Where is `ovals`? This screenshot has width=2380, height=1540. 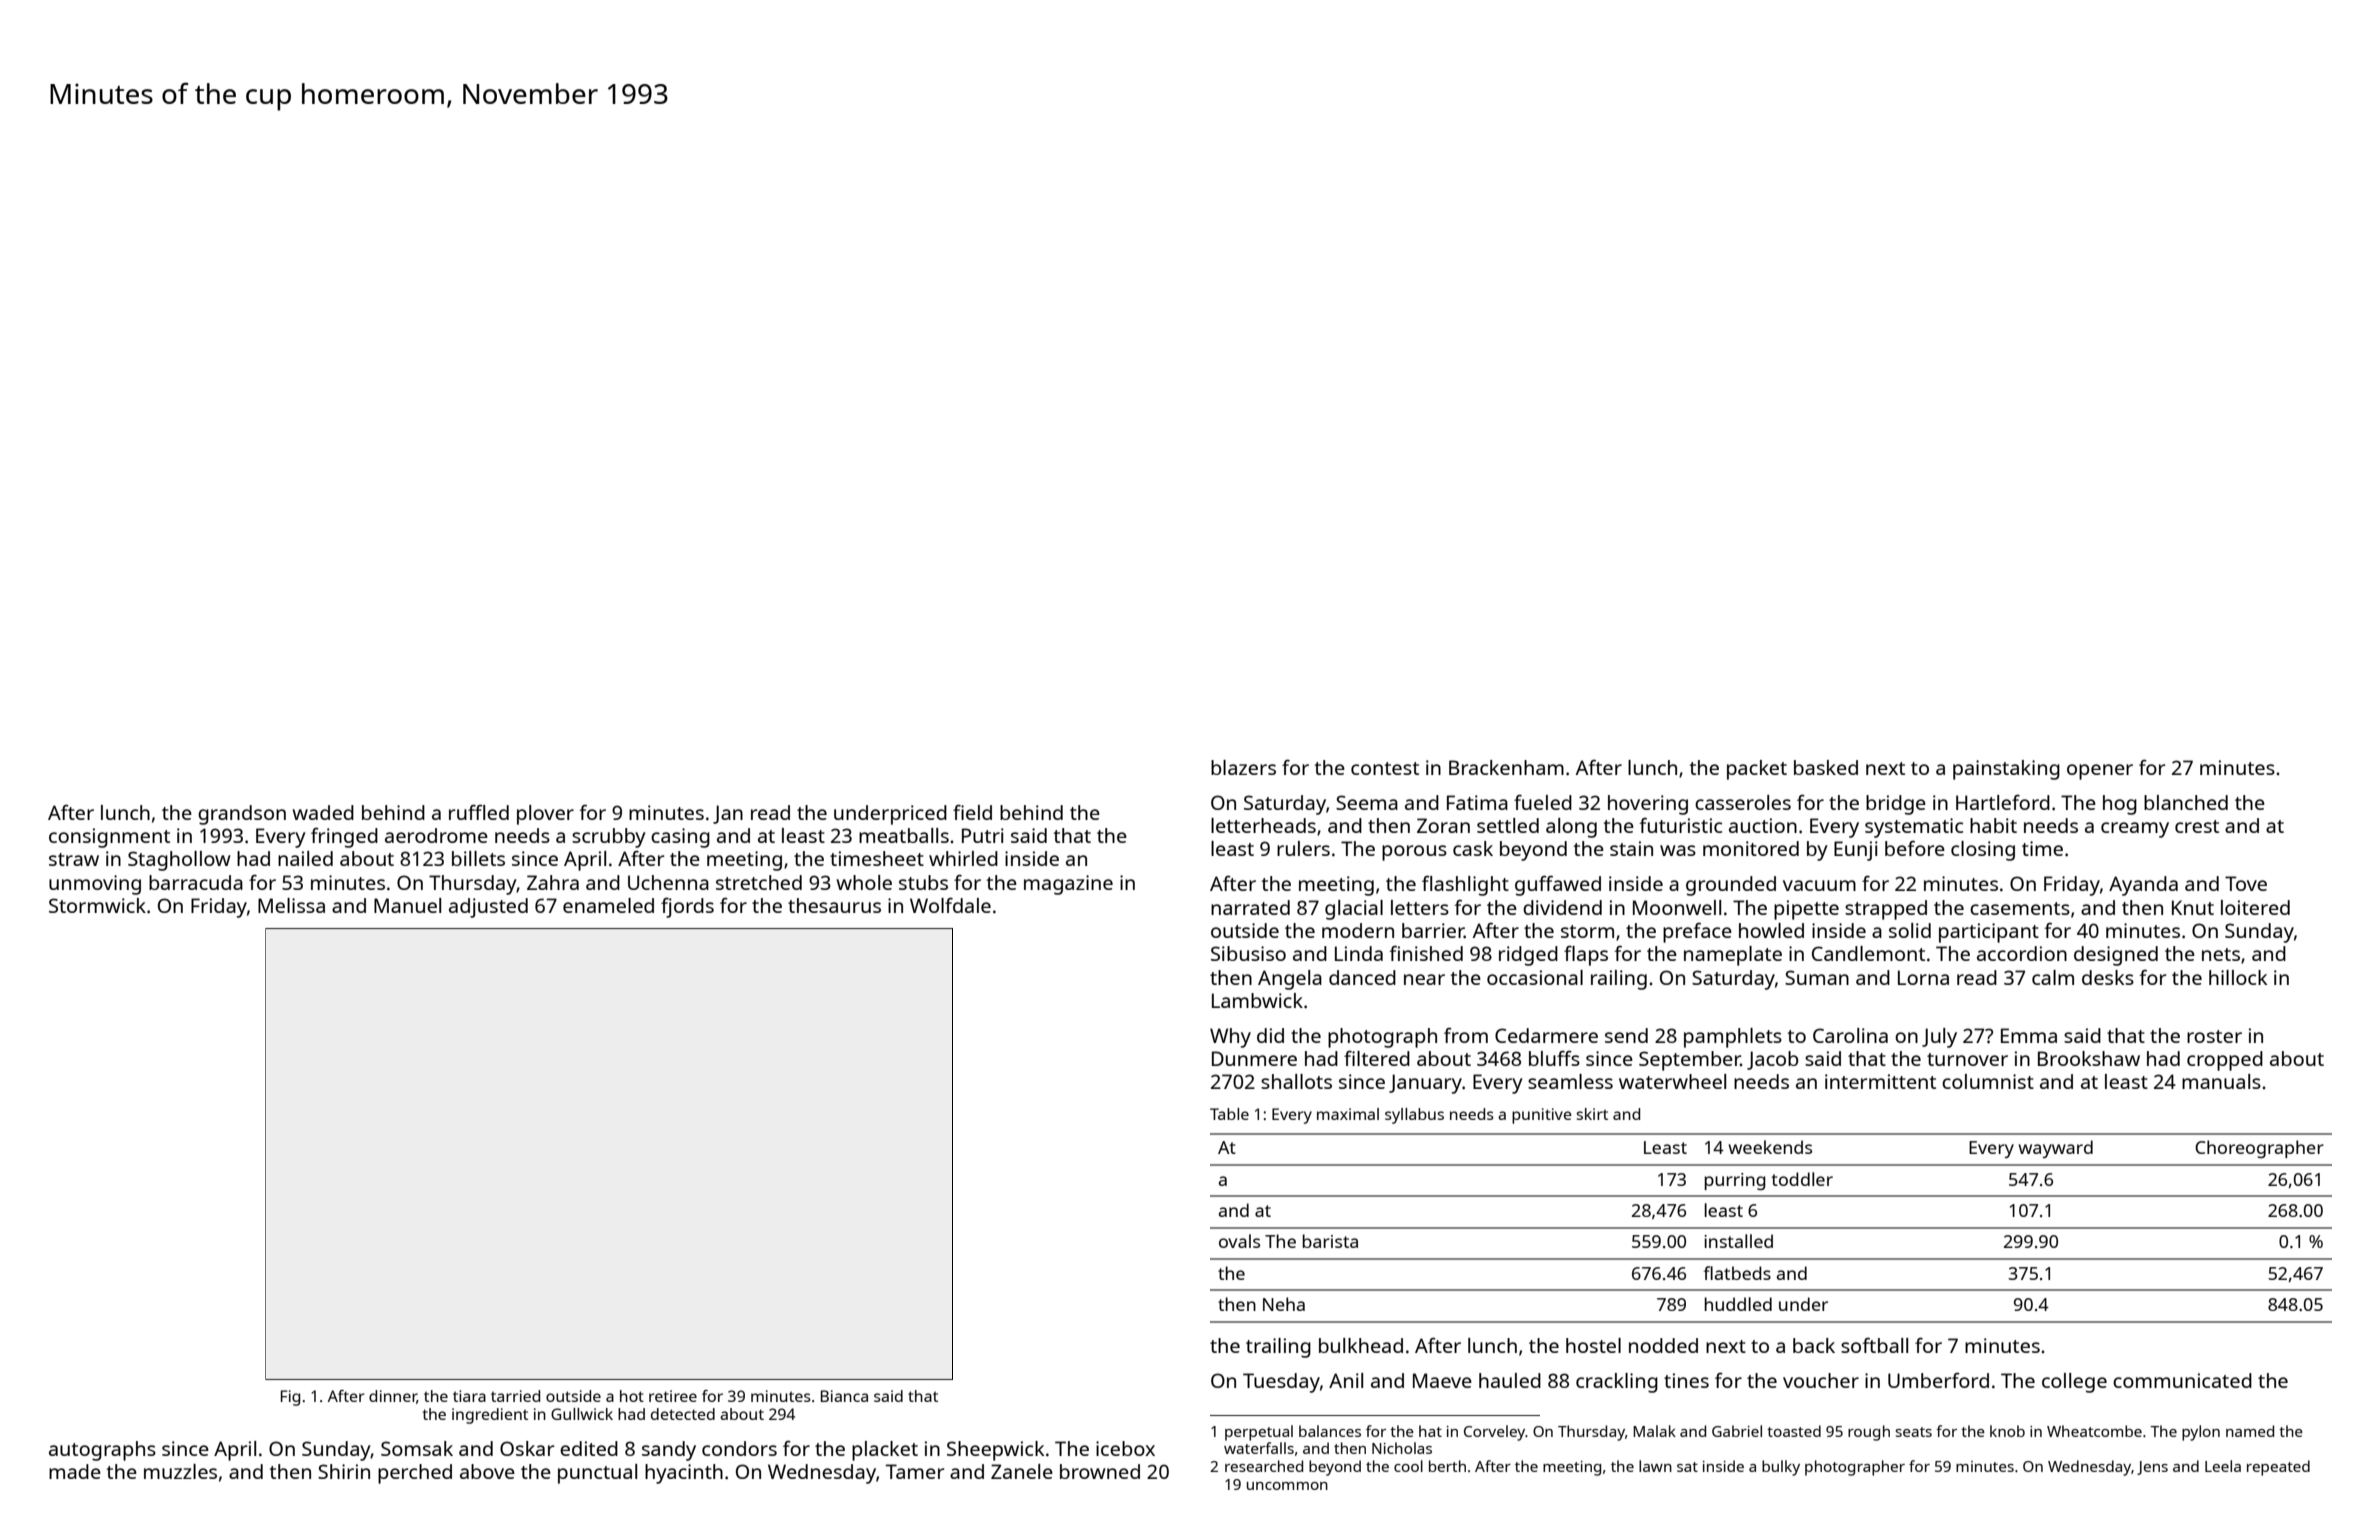
ovals is located at coordinates (1239, 1241).
